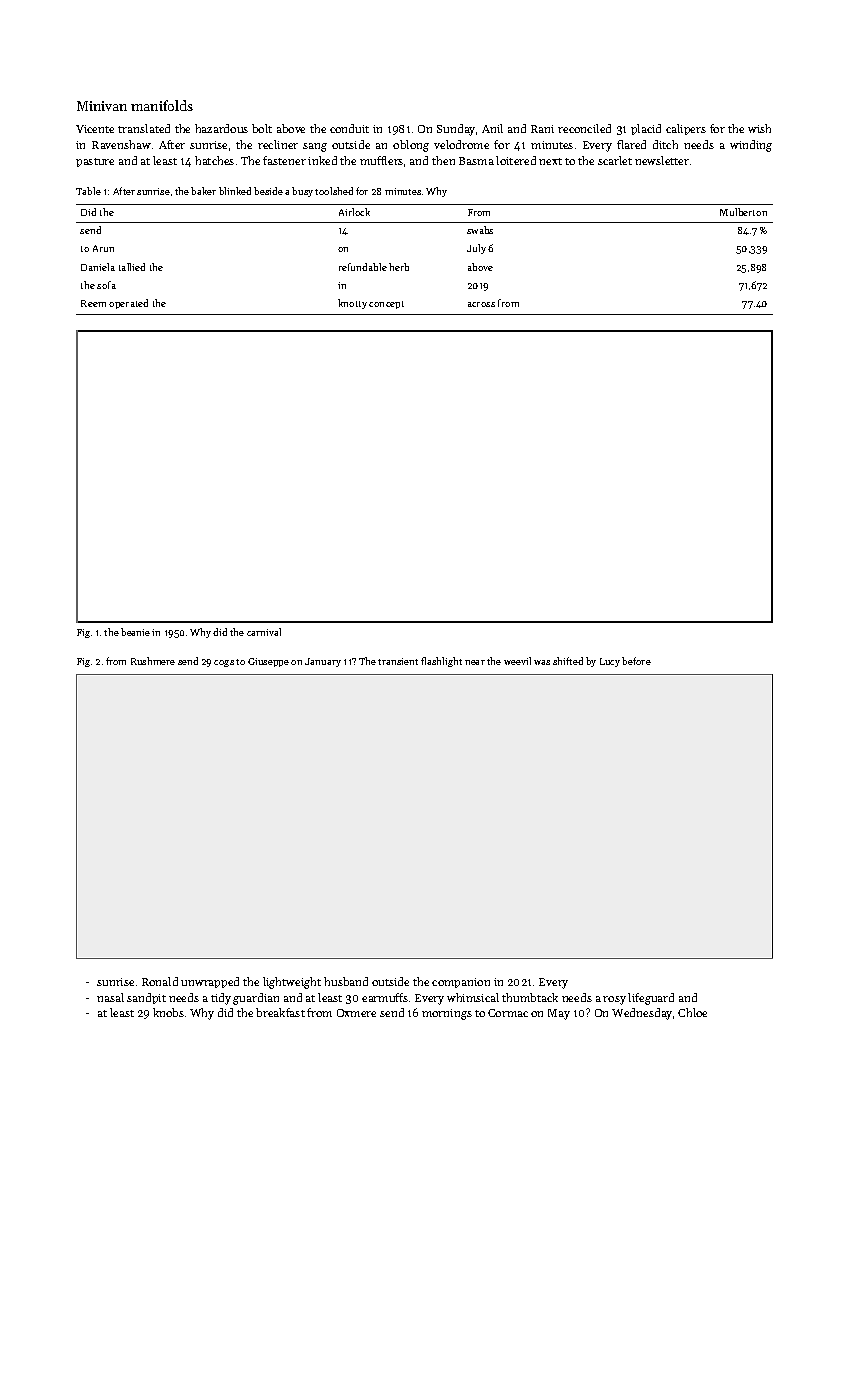 This document has width=849, height=1400. Describe the element at coordinates (530, 997) in the document. I see `thumbtack` at that location.
